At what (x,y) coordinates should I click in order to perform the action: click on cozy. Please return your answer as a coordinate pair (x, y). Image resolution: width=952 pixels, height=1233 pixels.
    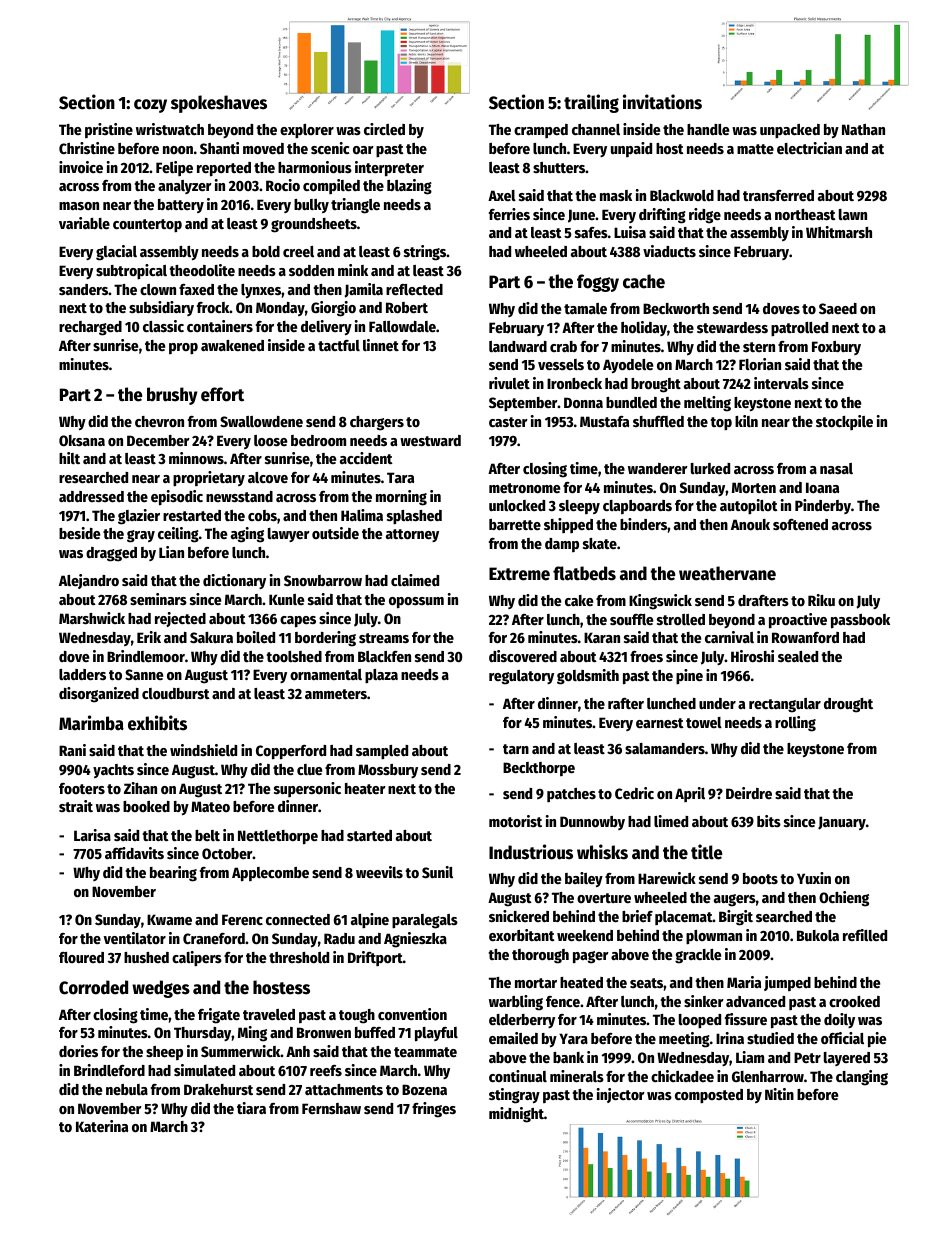
    Looking at the image, I should click on (150, 106).
